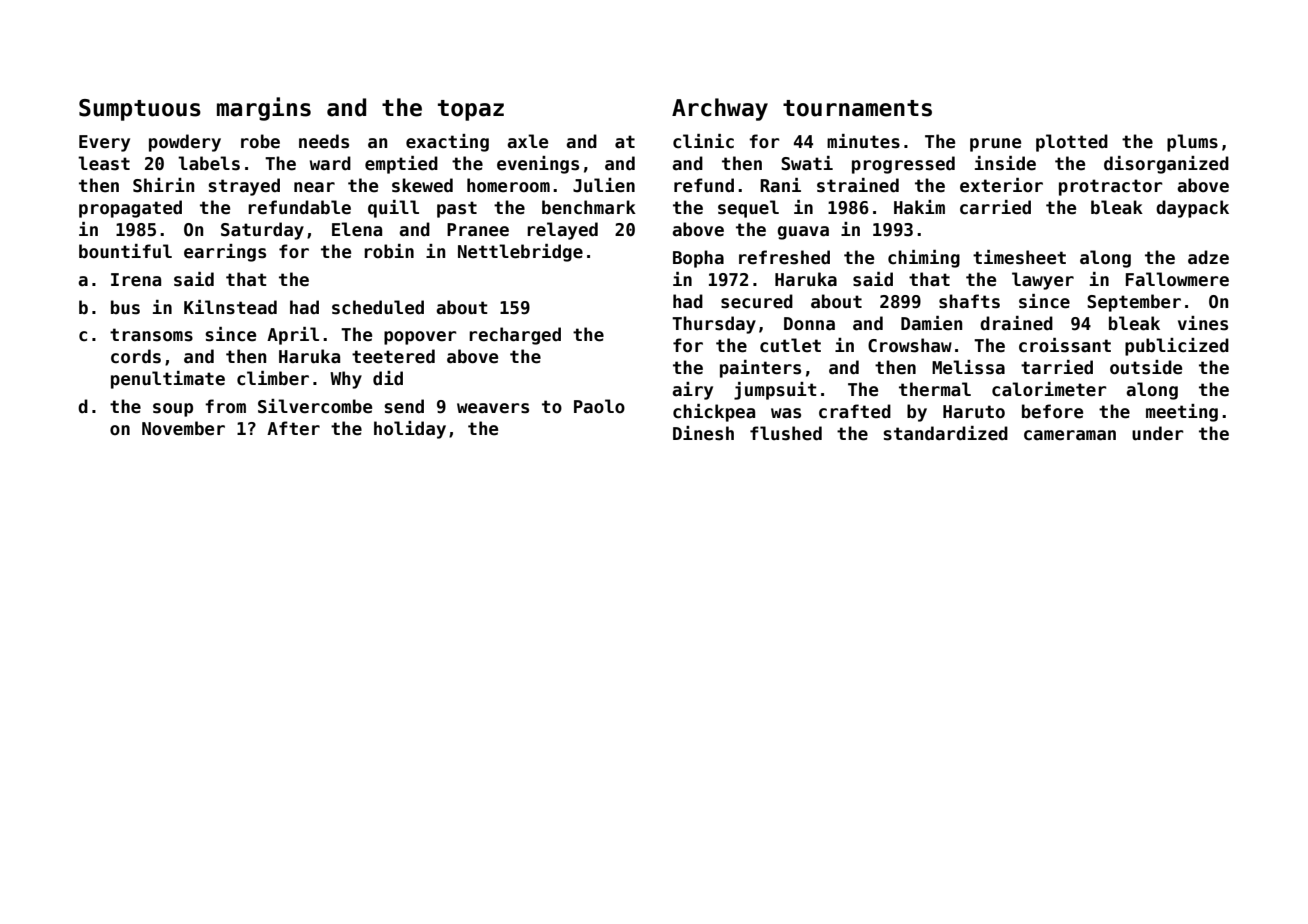 The height and width of the page is (924, 1308). What do you see at coordinates (1203, 323) in the page?
I see `vines` at bounding box center [1203, 323].
